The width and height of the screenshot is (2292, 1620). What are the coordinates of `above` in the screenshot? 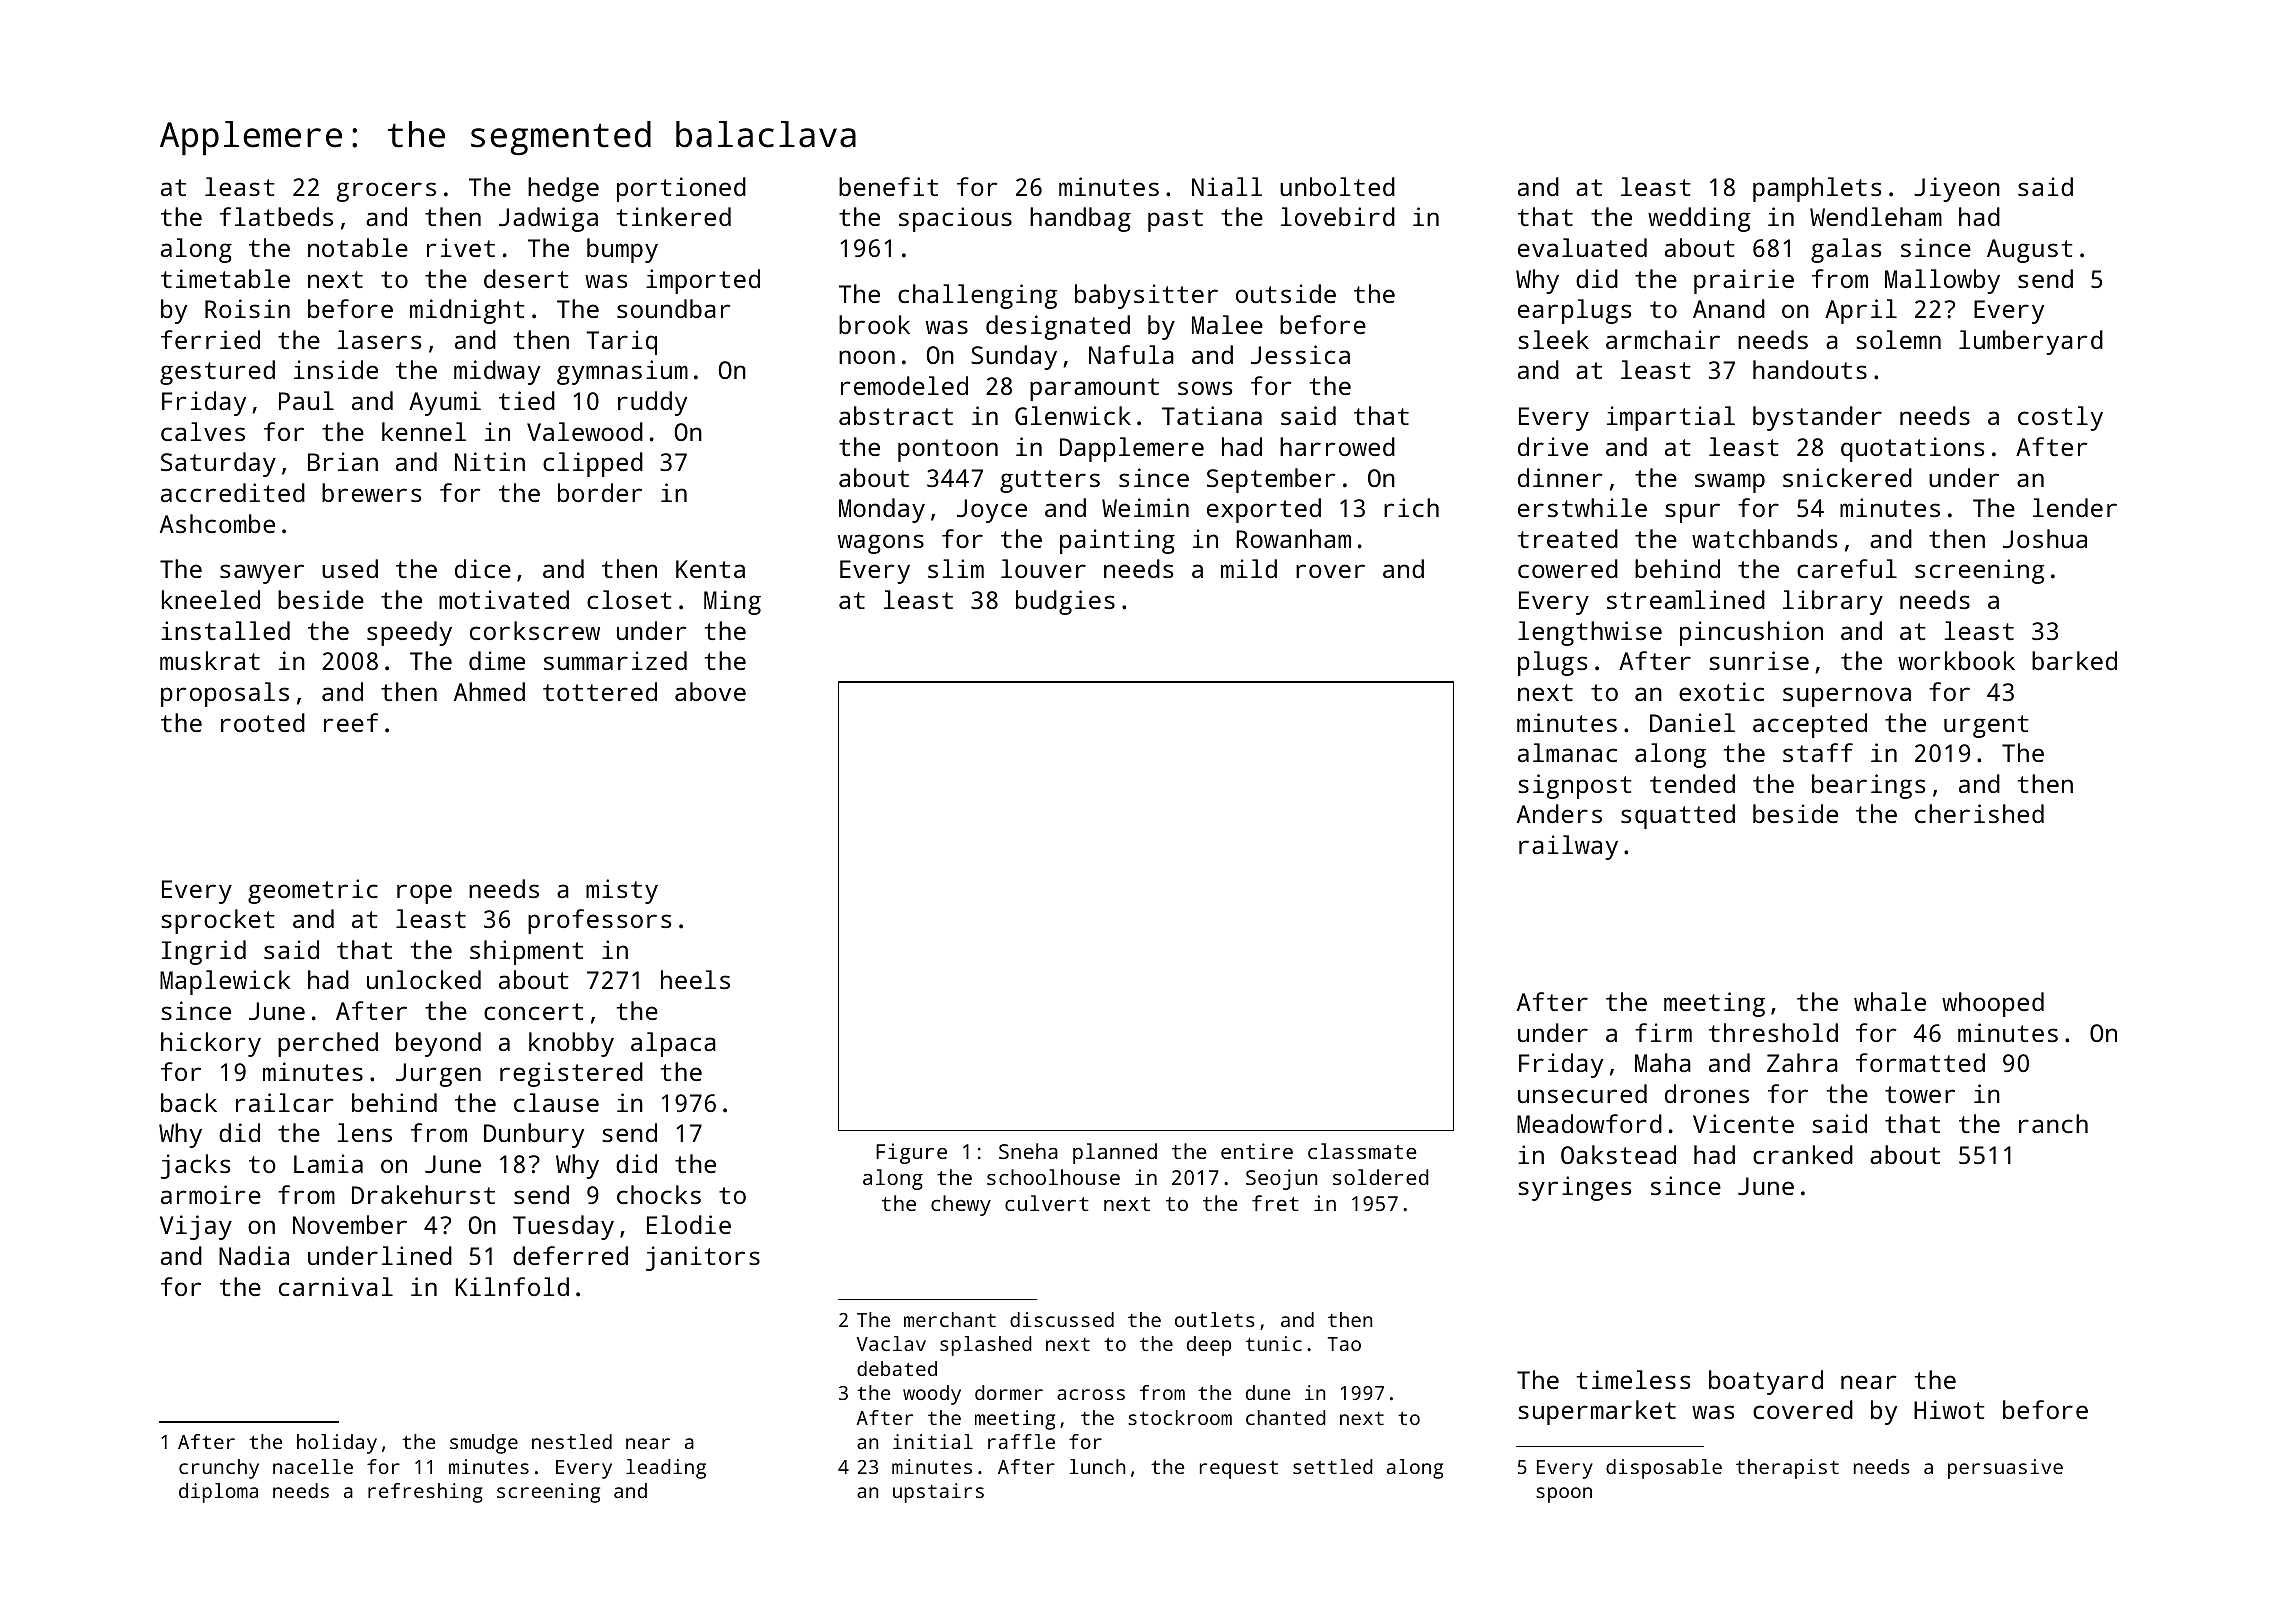 It's located at (710, 691).
